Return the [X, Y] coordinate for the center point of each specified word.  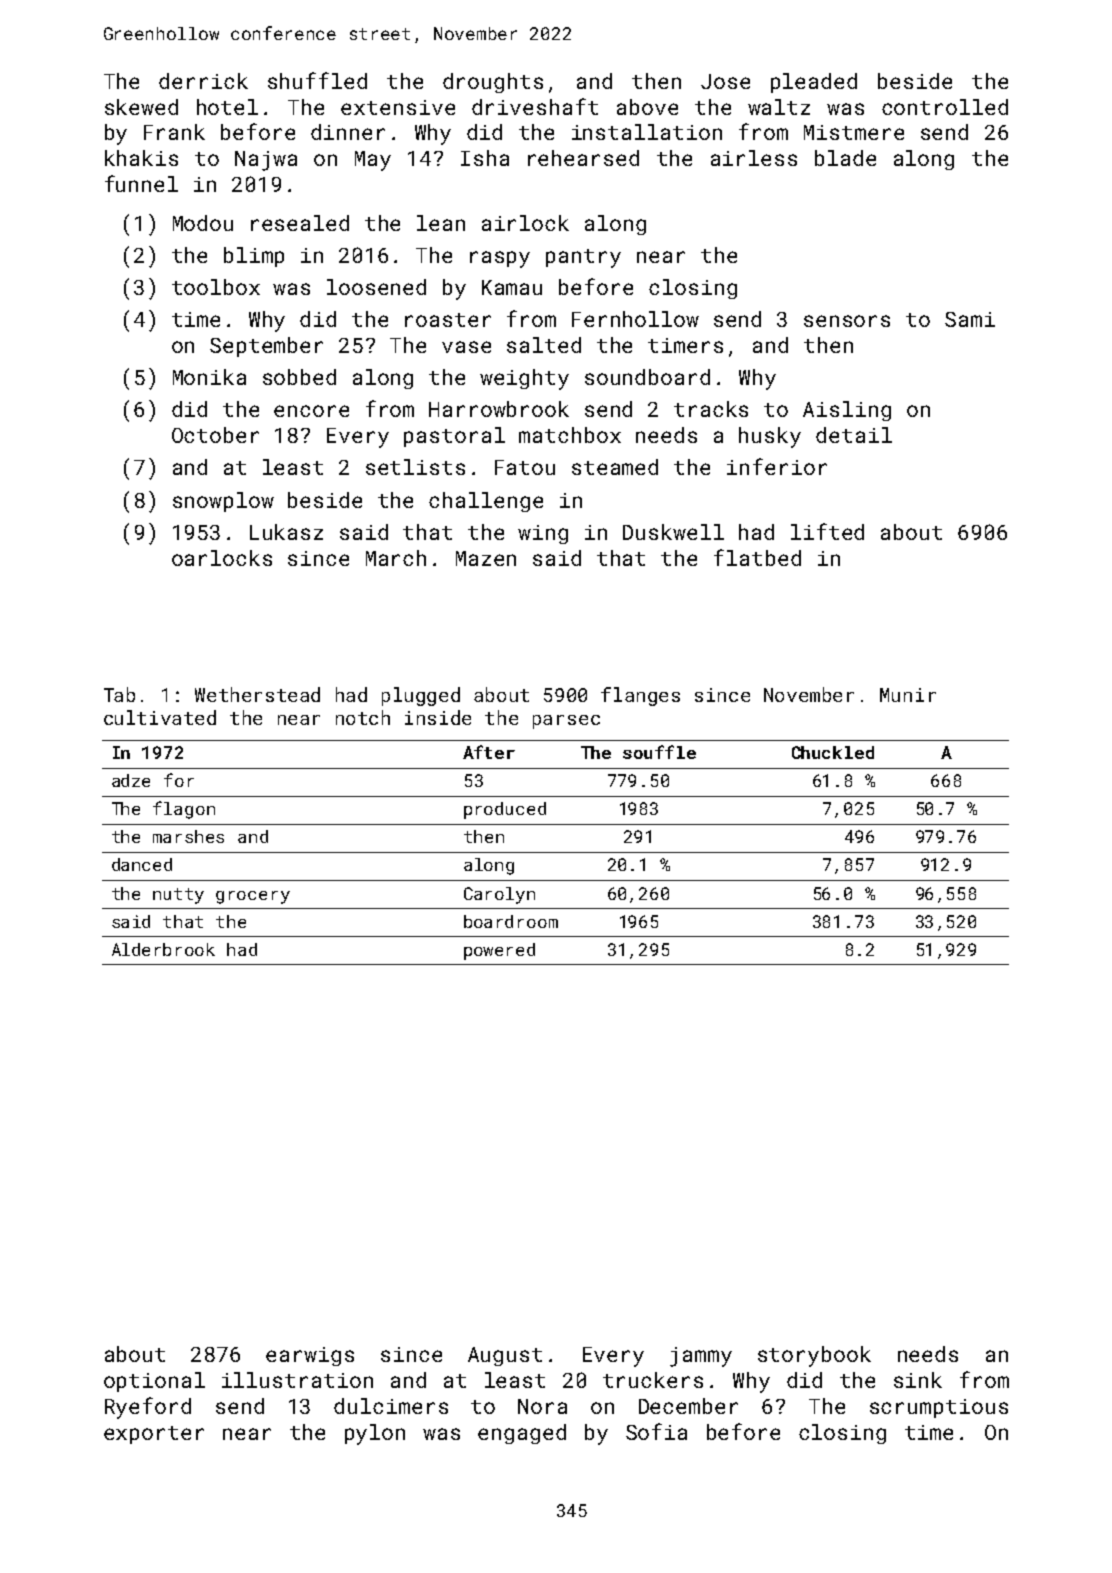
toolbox [216, 287]
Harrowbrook [499, 409]
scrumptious [939, 1408]
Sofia [656, 1431]
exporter [154, 1435]
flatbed [757, 557]
